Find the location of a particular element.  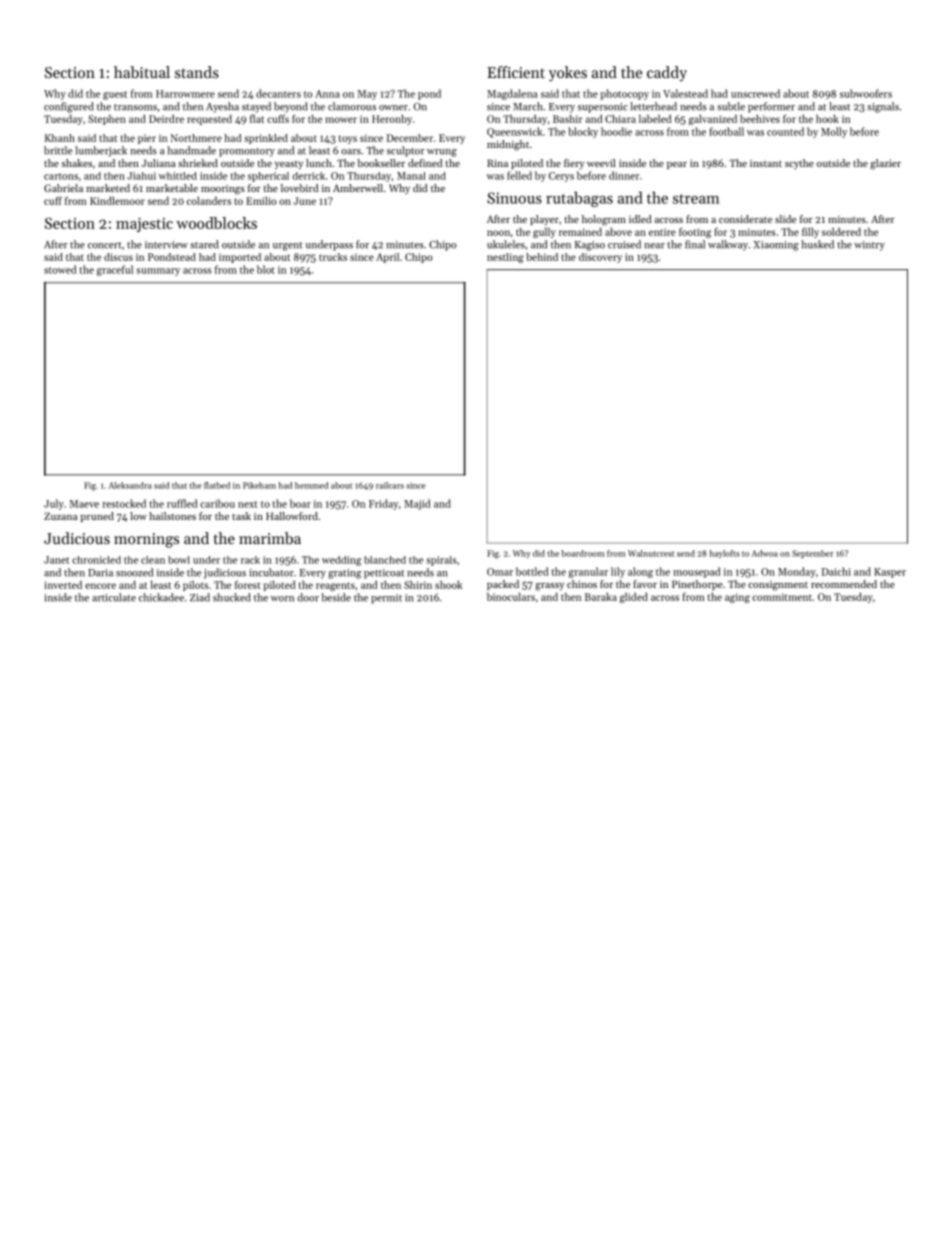

Aleksandra is located at coordinates (130, 485).
